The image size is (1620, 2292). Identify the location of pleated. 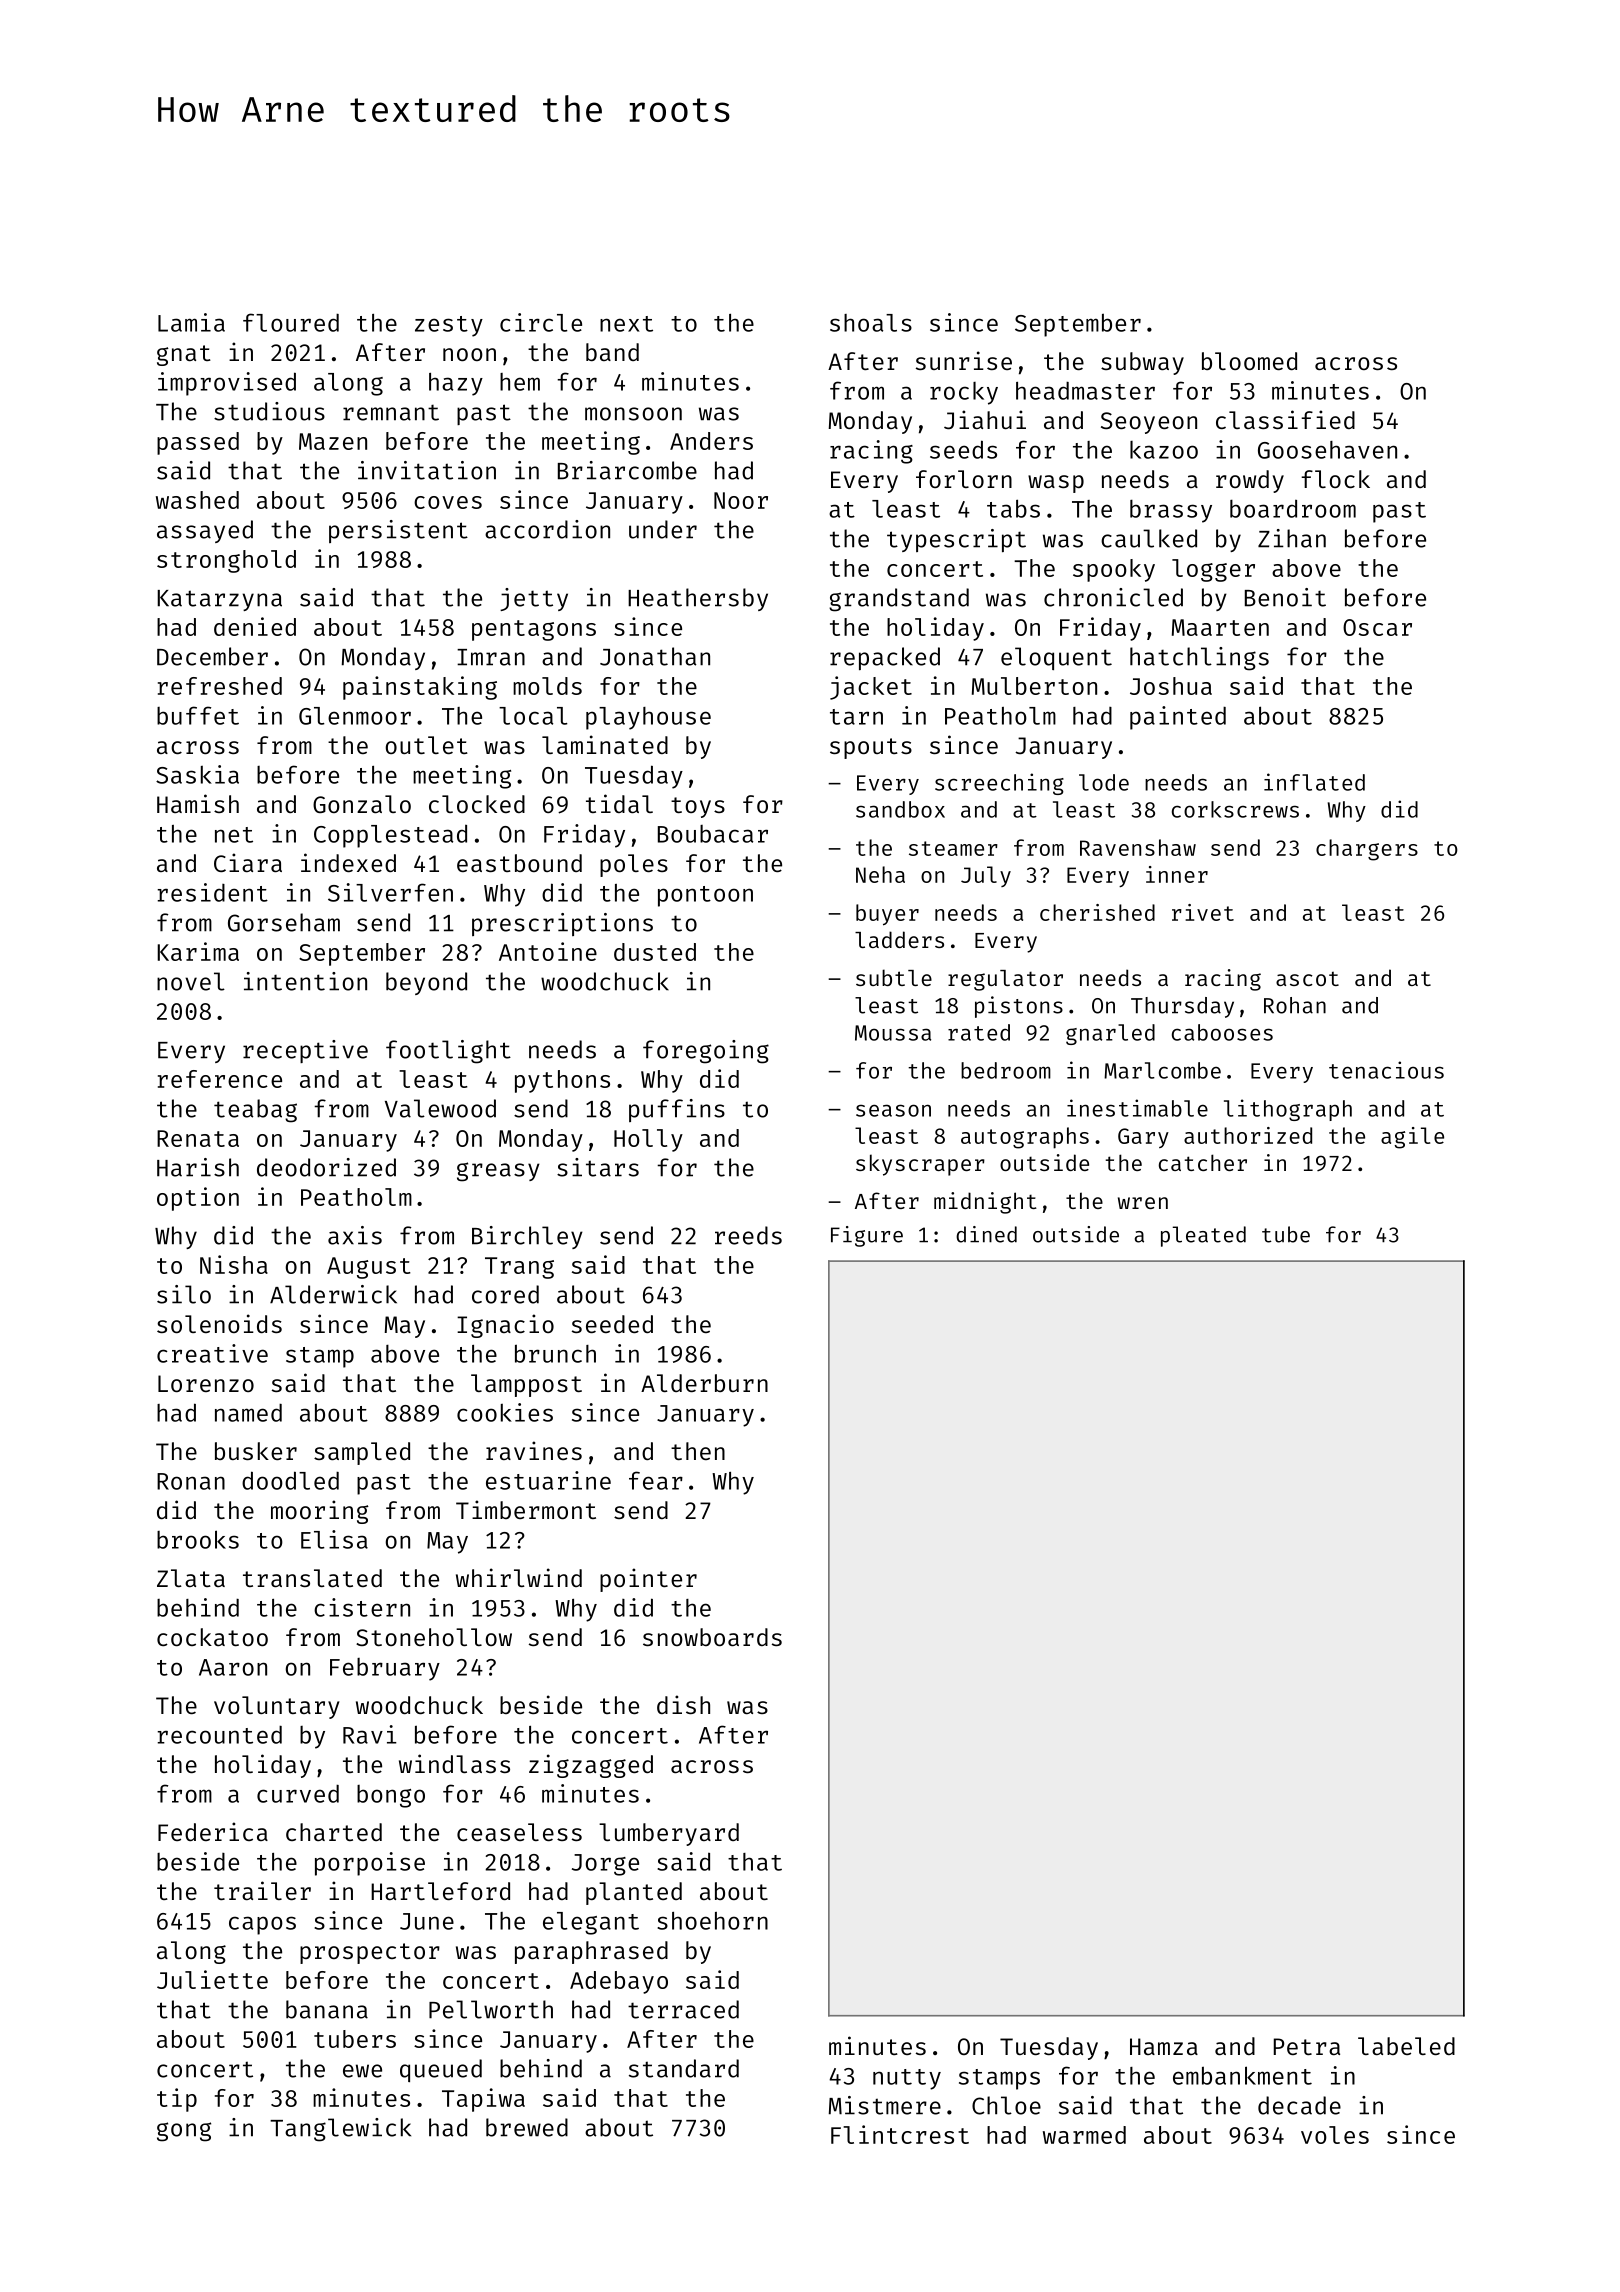
(1203, 1236).
